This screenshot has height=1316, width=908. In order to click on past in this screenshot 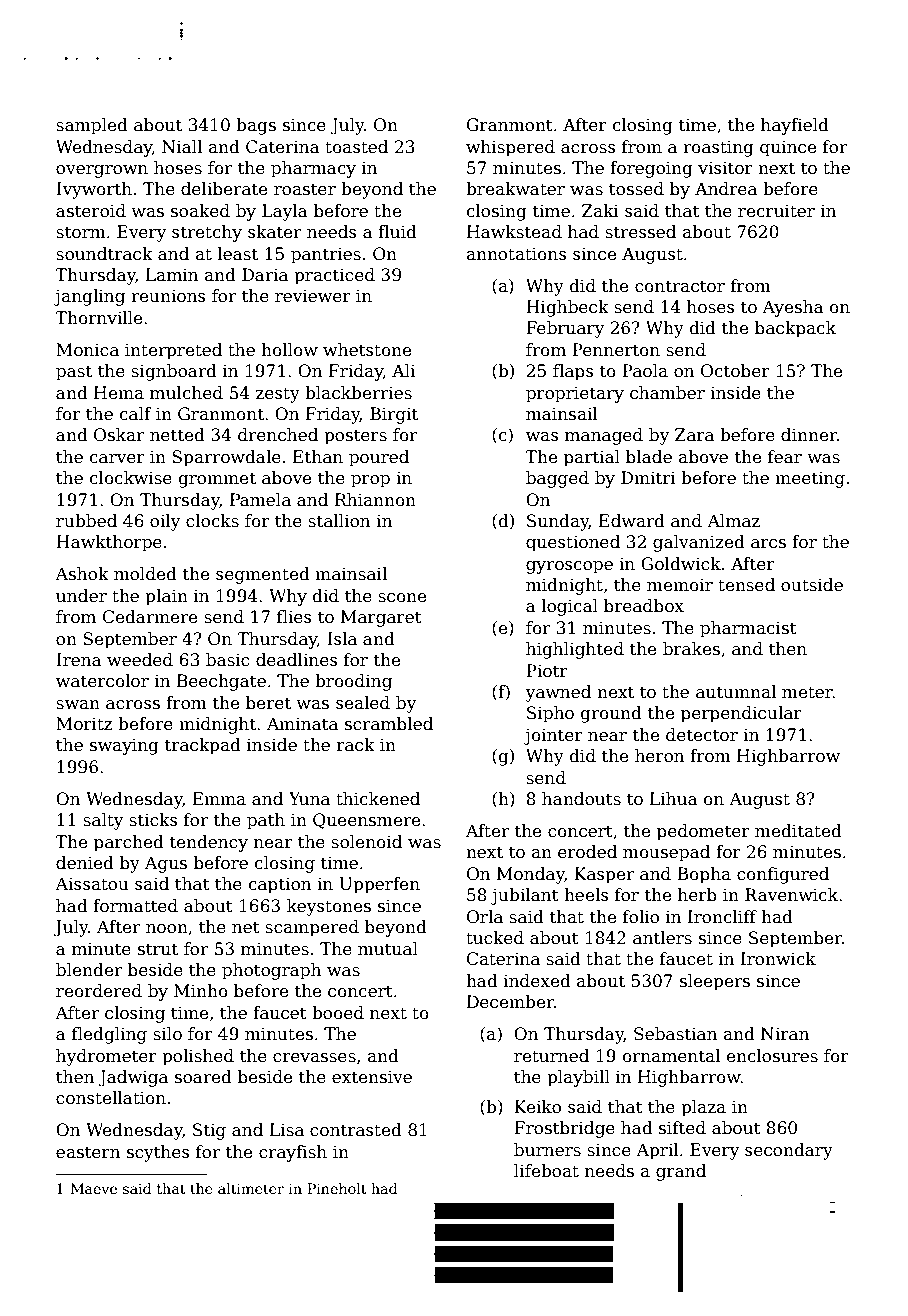, I will do `click(74, 373)`.
